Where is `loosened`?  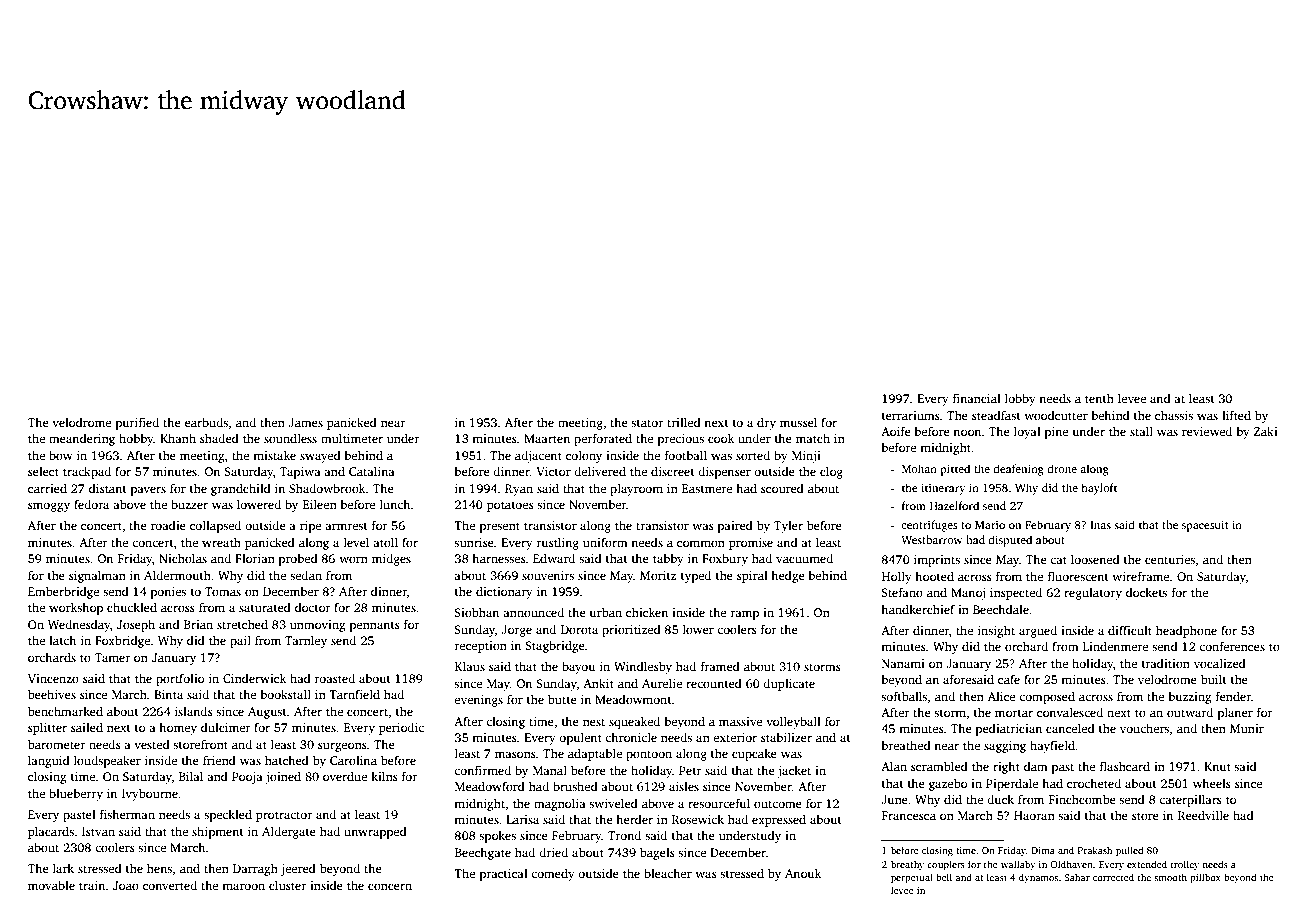 loosened is located at coordinates (1095, 559).
